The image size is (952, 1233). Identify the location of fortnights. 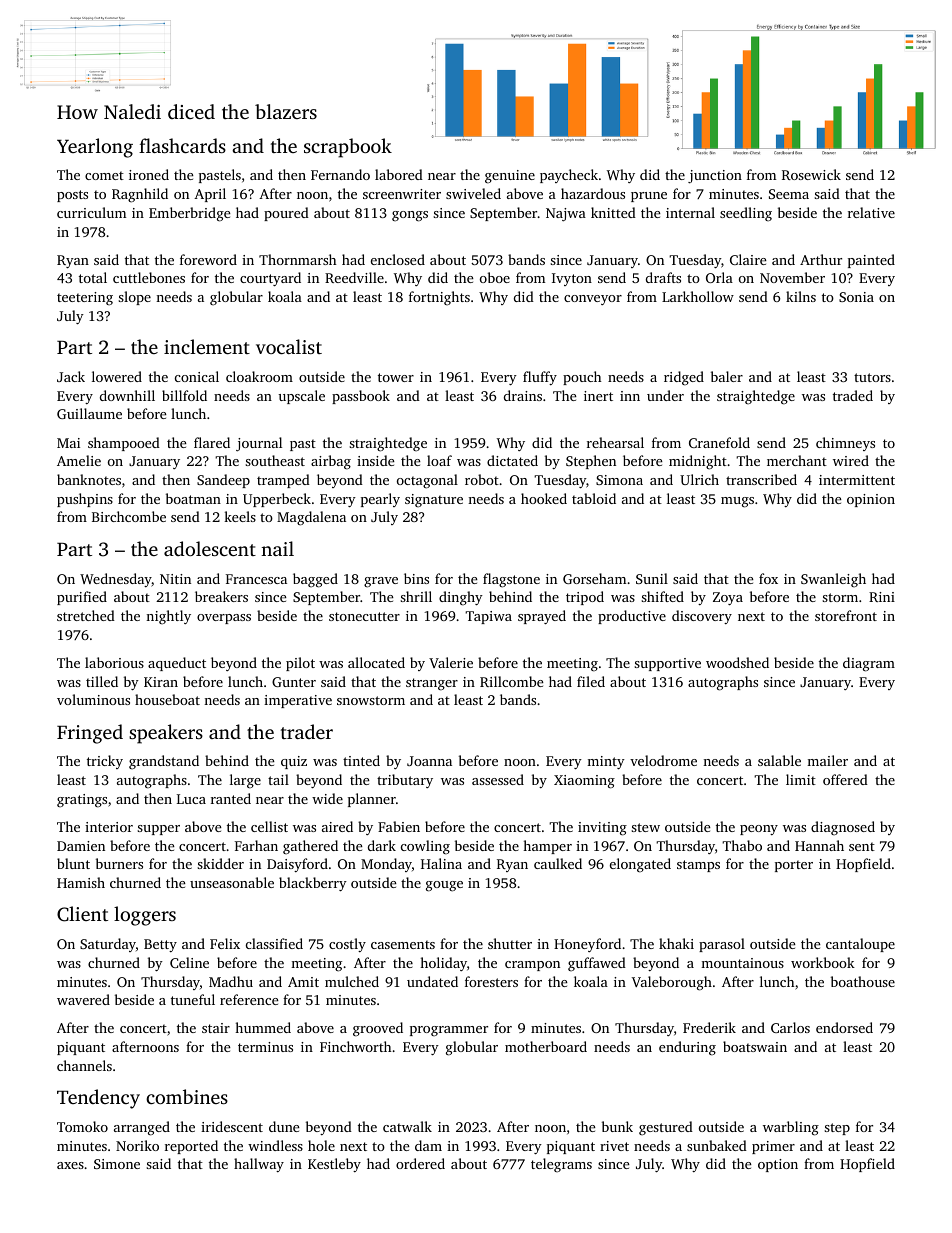
(439, 298).
